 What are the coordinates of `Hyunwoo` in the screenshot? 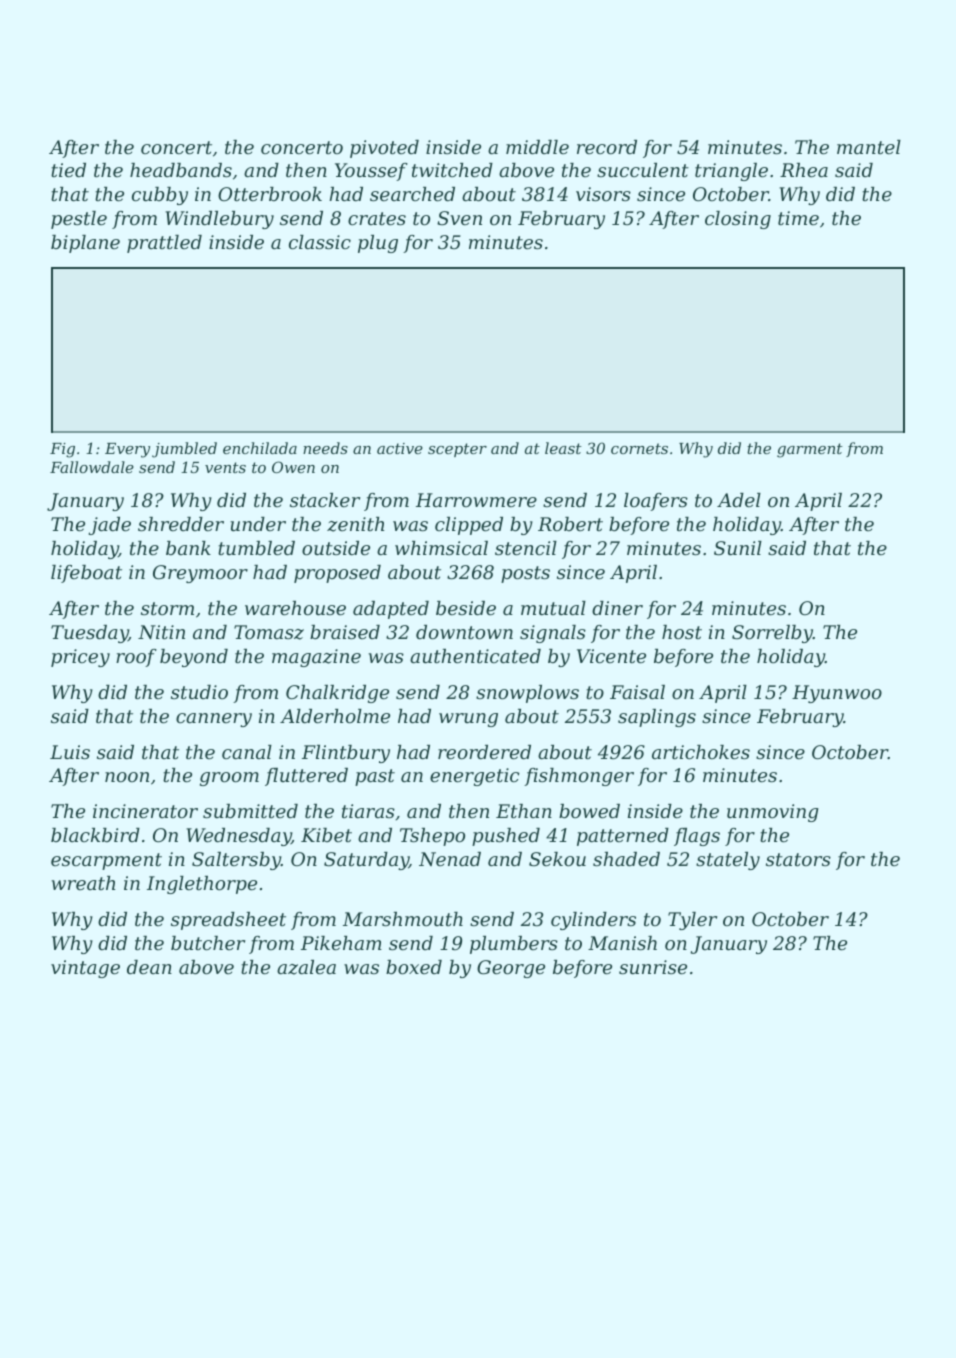 It's located at (837, 694).
